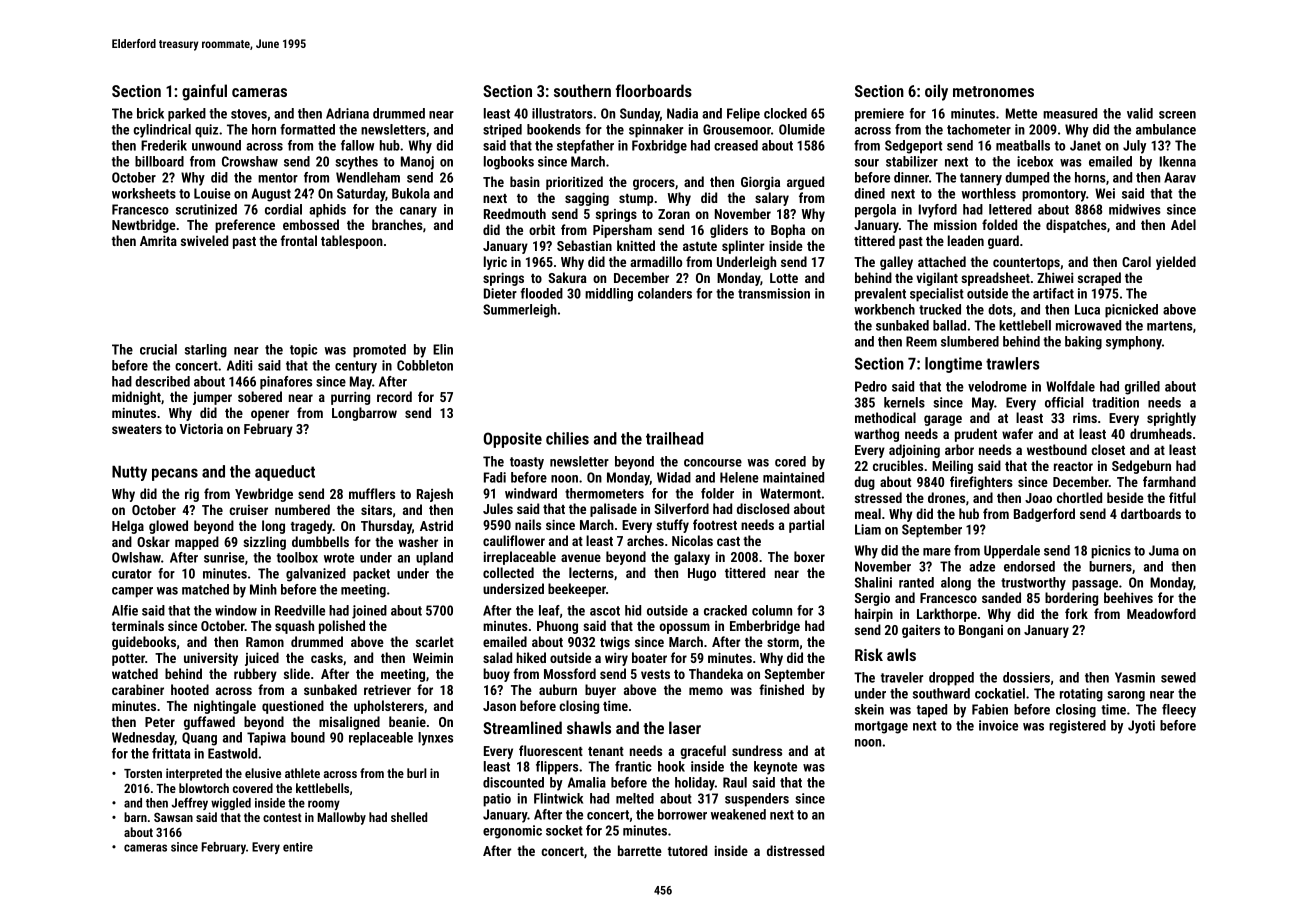  Describe the element at coordinates (298, 847) in the screenshot. I see `entire` at that location.
